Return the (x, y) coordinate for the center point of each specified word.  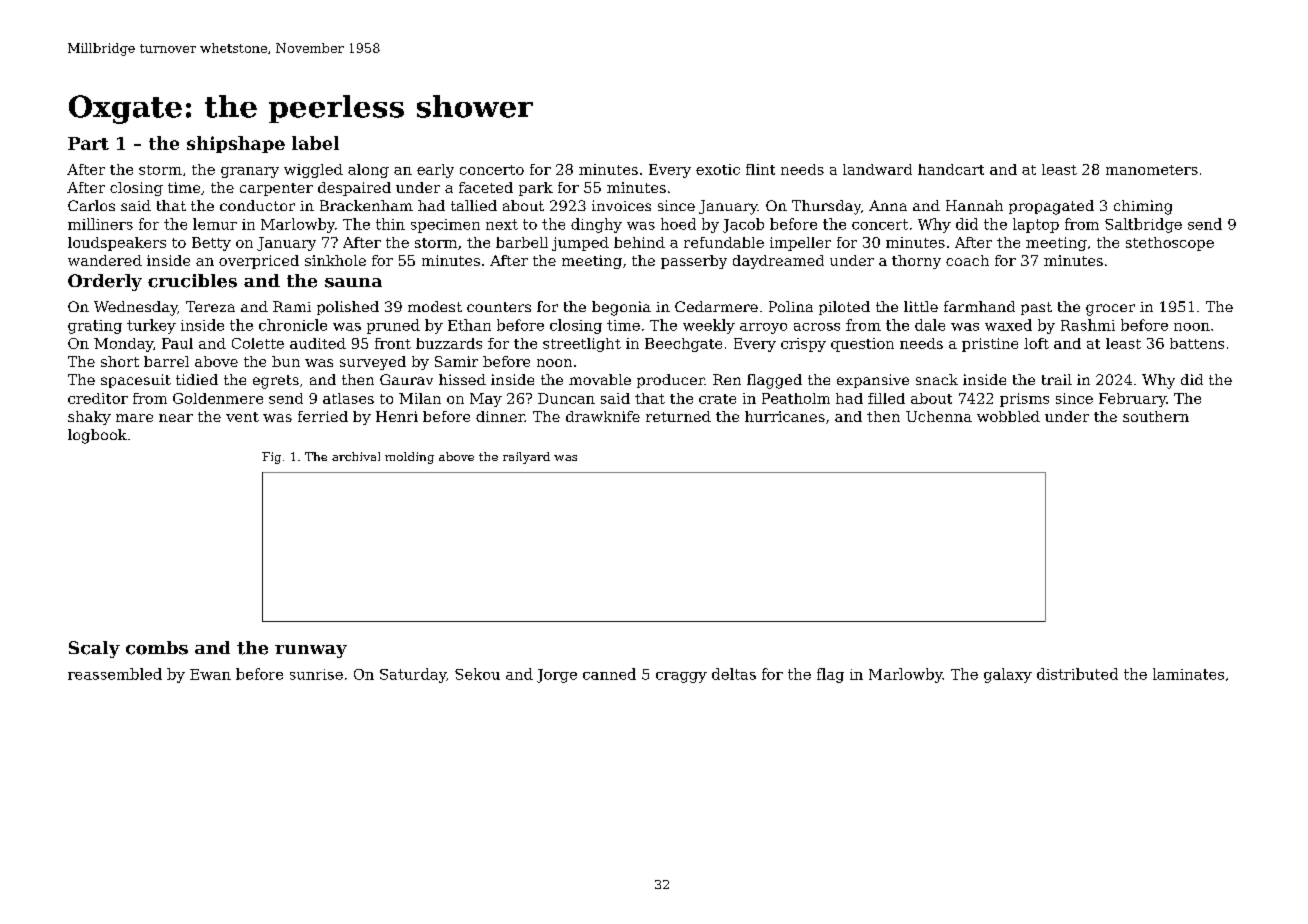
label (315, 143)
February (1132, 400)
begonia (621, 308)
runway (311, 651)
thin (390, 224)
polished (348, 308)
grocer (1110, 310)
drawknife (603, 416)
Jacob (743, 225)
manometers (1152, 170)
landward (877, 169)
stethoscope (1170, 244)
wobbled (1008, 416)
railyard (526, 458)
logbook (97, 436)
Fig (271, 458)
